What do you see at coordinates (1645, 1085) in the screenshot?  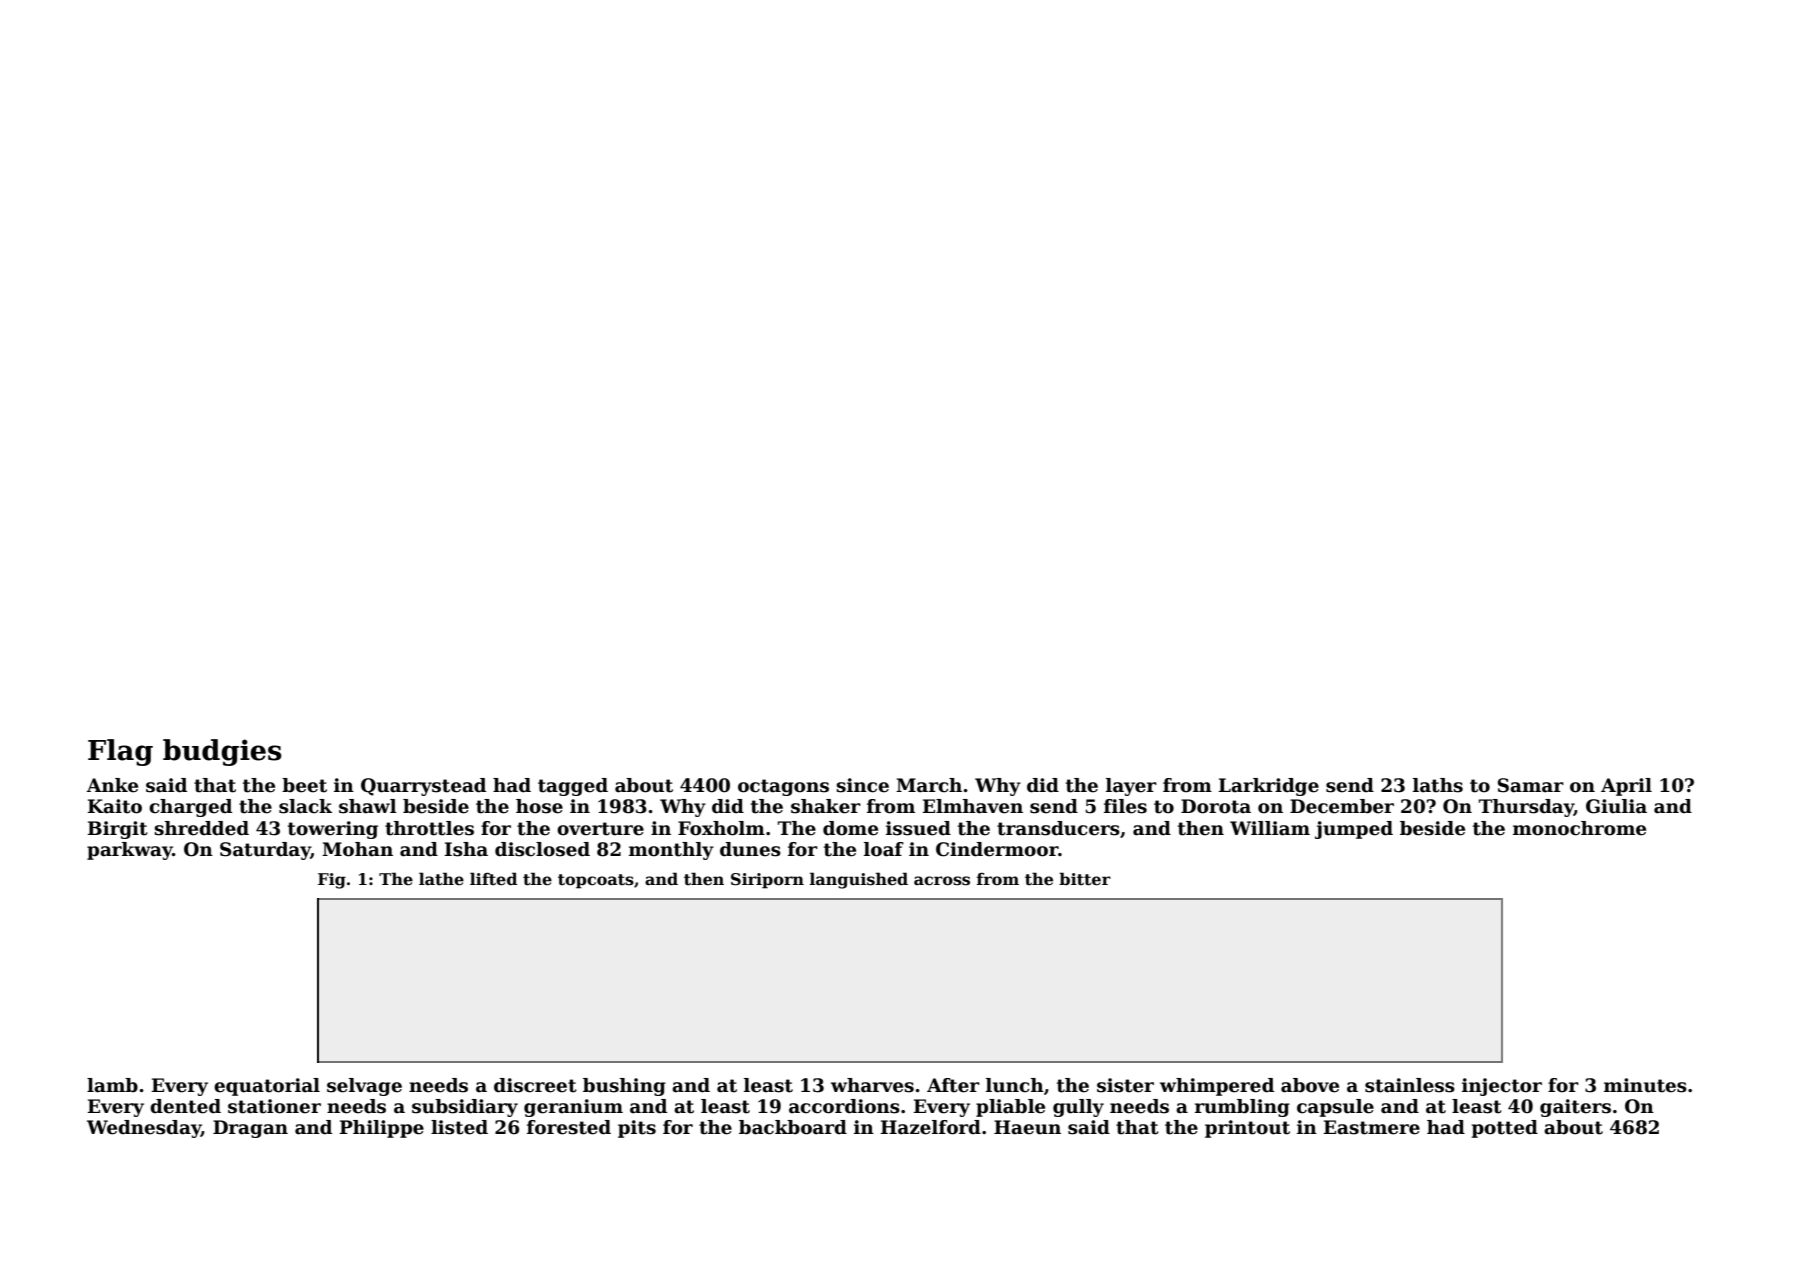 I see `minutes` at bounding box center [1645, 1085].
